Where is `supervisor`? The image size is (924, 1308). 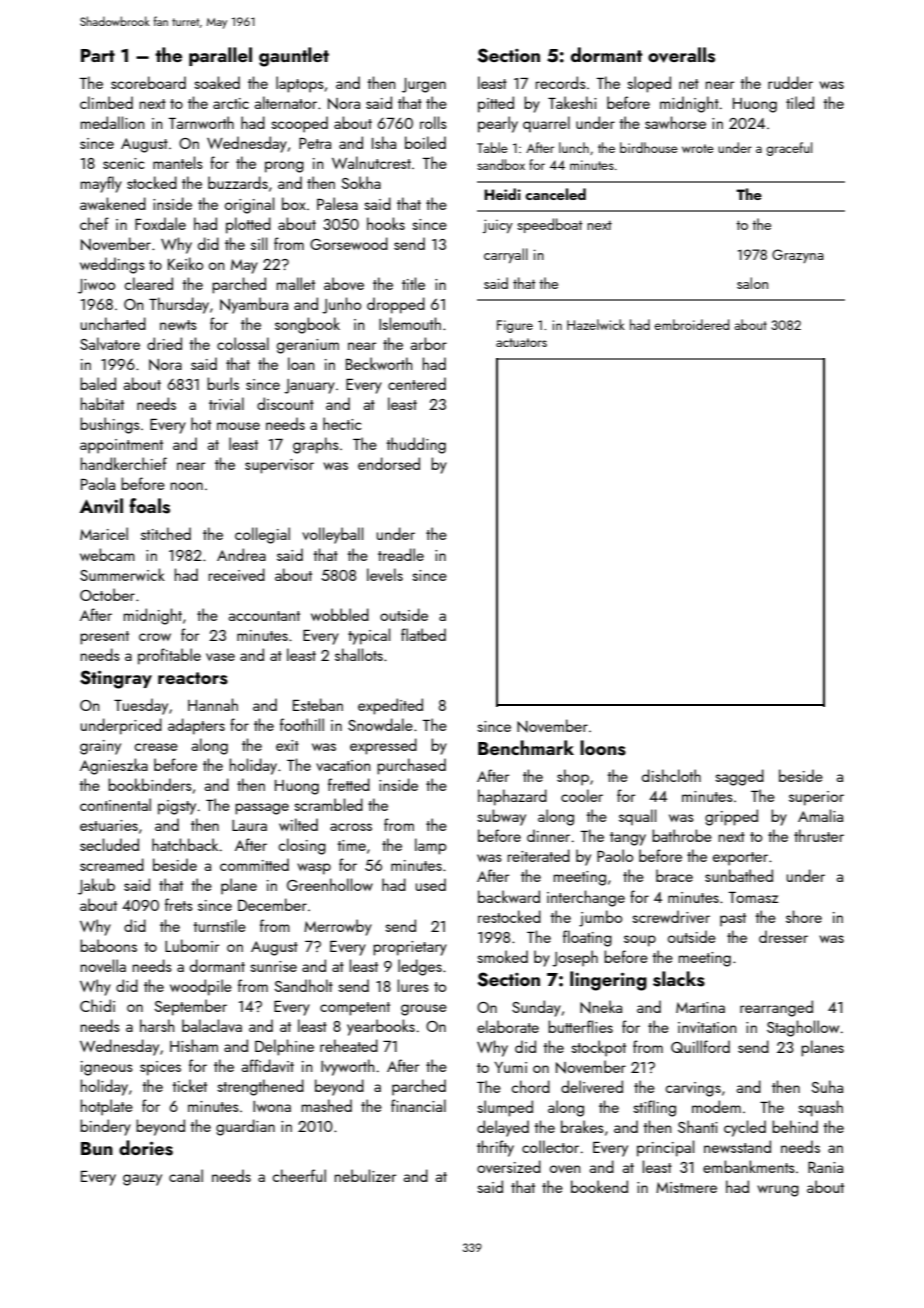
supervisor is located at coordinates (279, 466).
